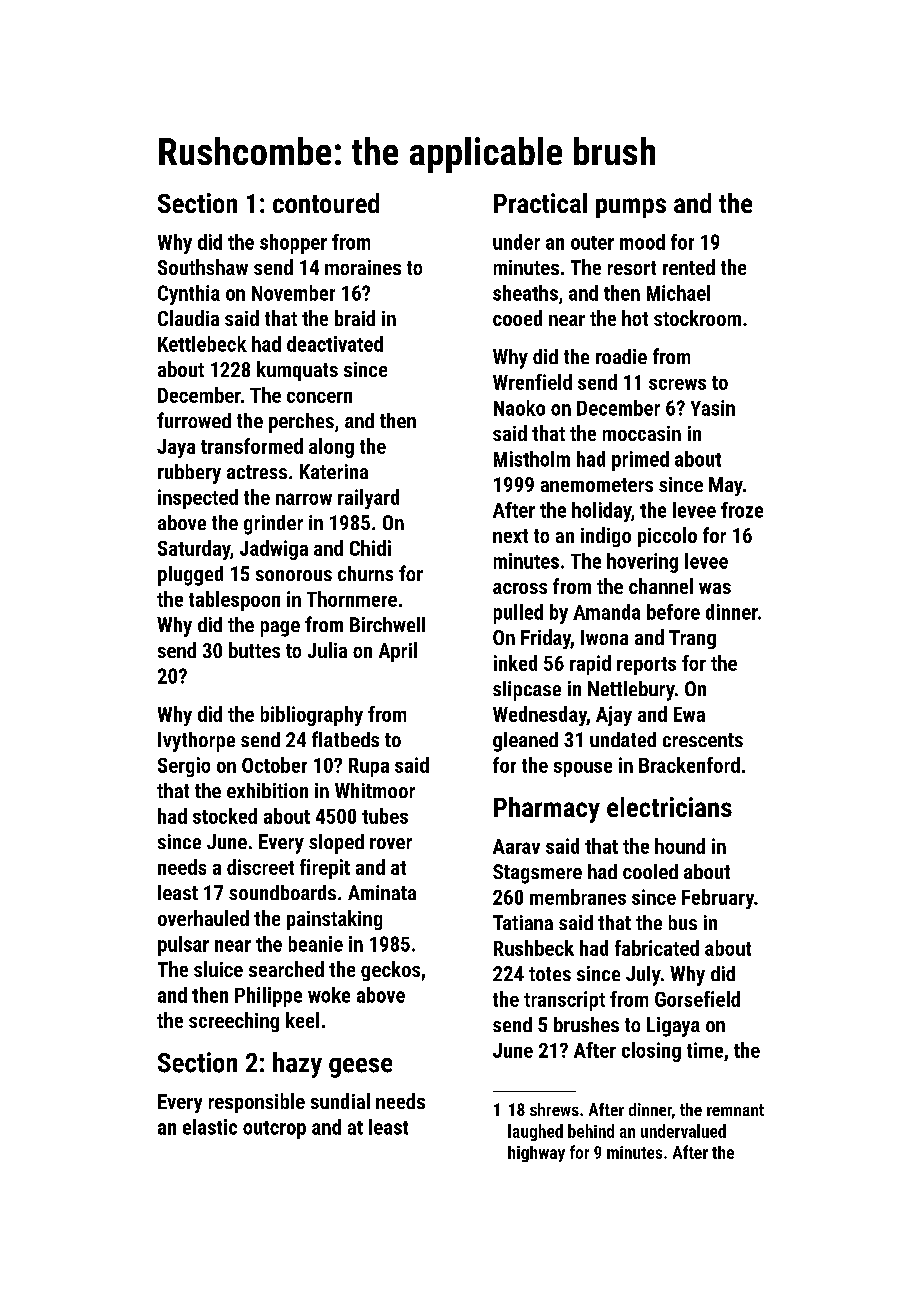 Image resolution: width=924 pixels, height=1311 pixels. I want to click on highway, so click(536, 1154).
